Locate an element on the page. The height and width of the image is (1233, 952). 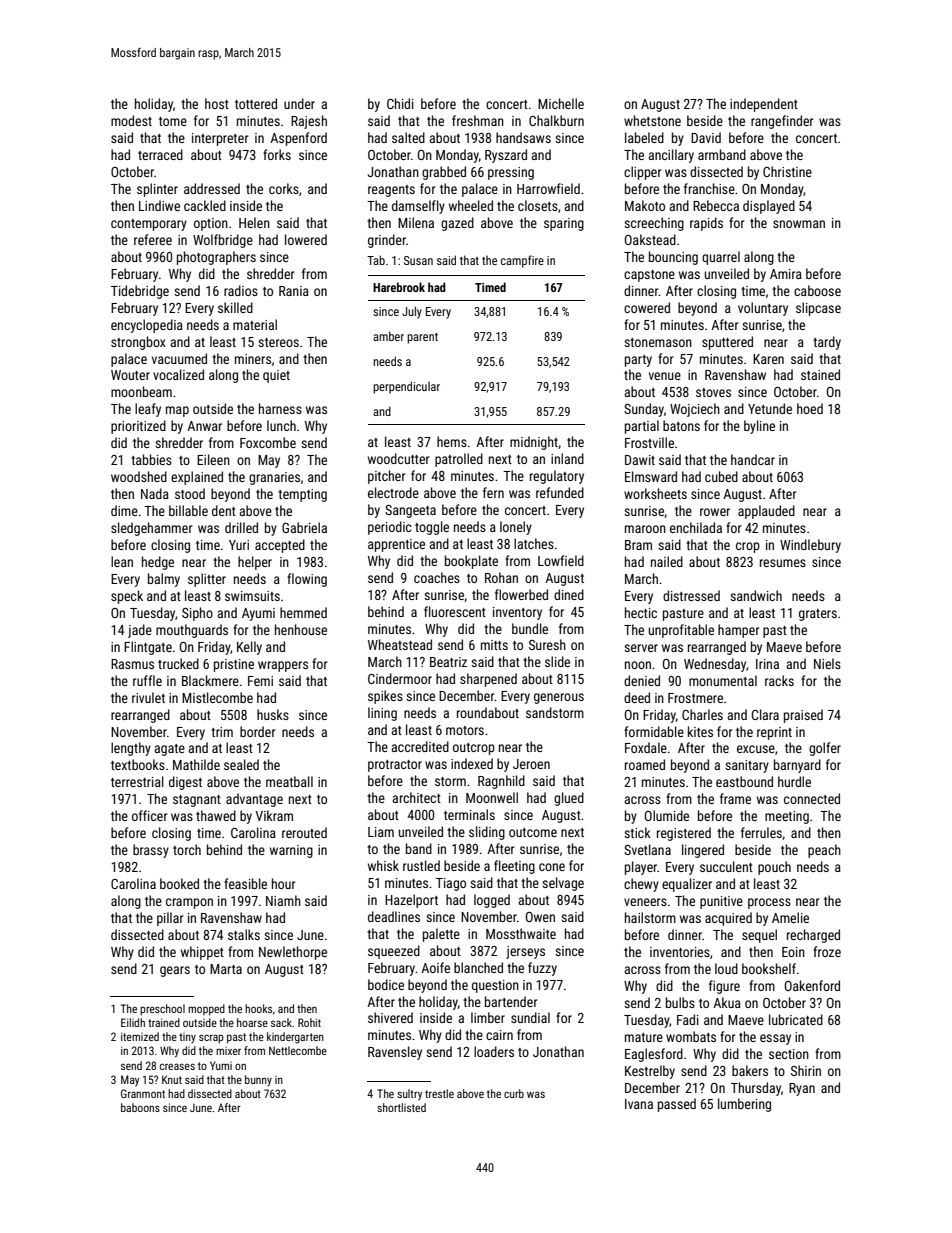
interpreter is located at coordinates (220, 139).
